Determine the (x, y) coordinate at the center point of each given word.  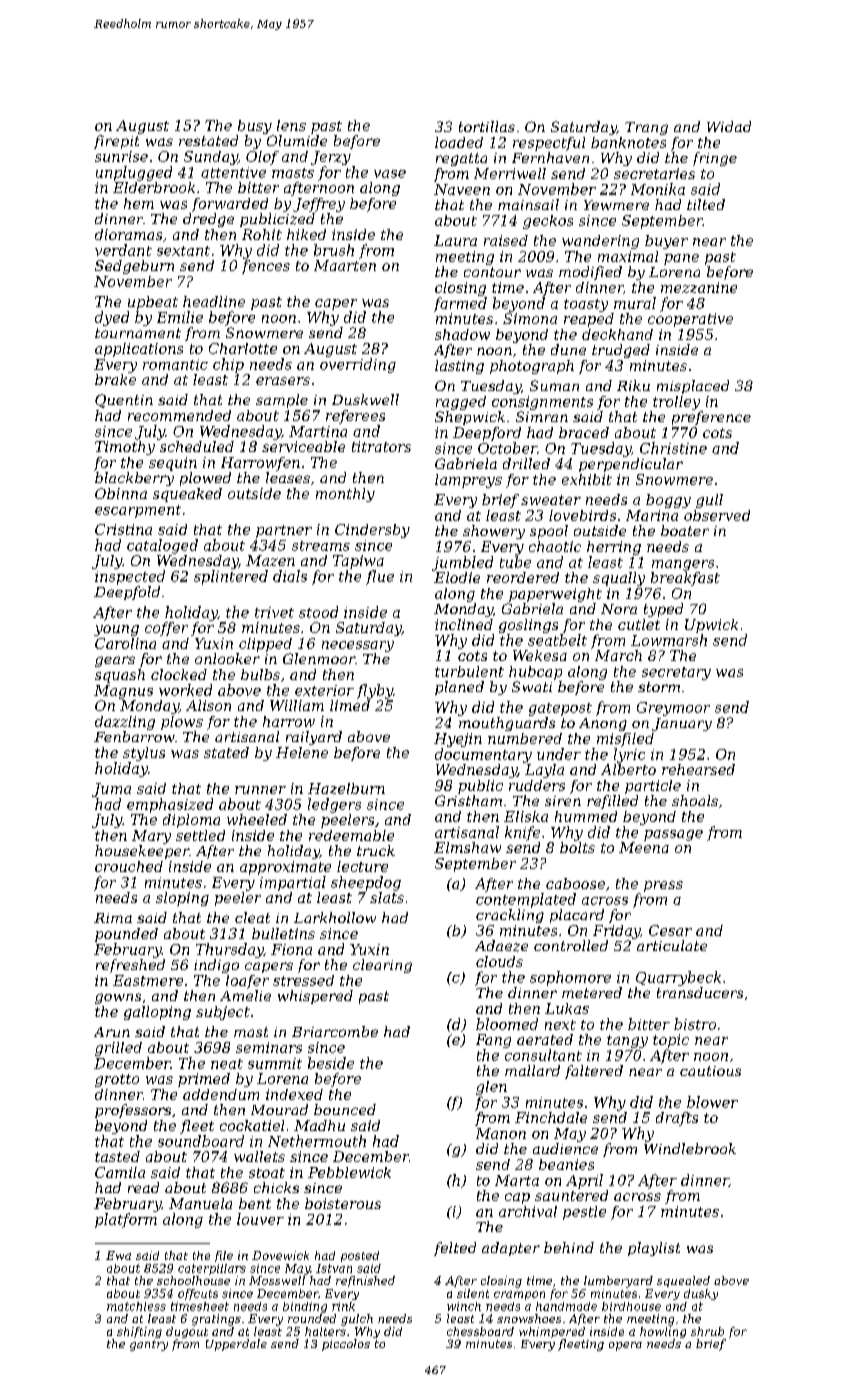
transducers (700, 992)
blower (712, 1102)
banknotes (628, 142)
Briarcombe (335, 1031)
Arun (112, 1032)
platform (126, 1220)
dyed (112, 318)
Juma (111, 790)
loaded (459, 142)
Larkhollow (335, 917)
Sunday (211, 158)
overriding (358, 365)
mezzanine (699, 287)
